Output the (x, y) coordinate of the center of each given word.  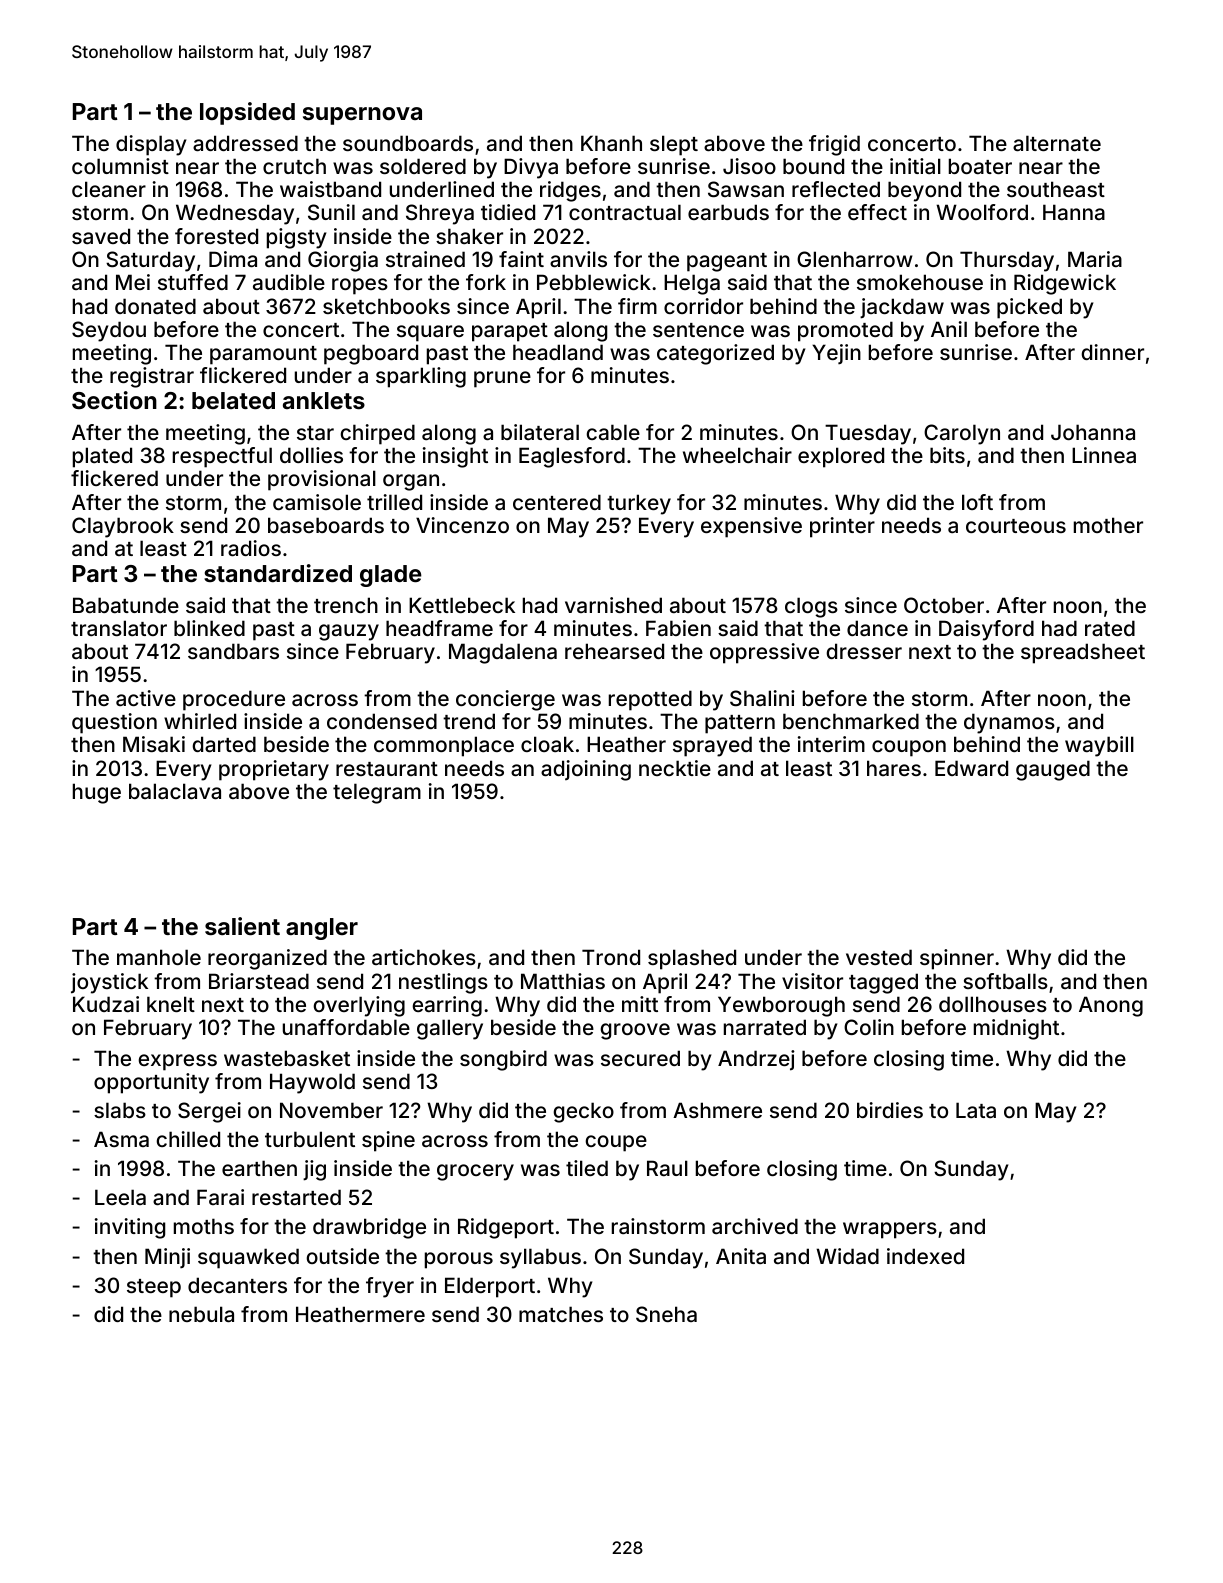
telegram (377, 793)
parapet (510, 332)
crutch (294, 166)
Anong (1111, 1006)
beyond (924, 191)
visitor (812, 981)
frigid (834, 145)
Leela (120, 1197)
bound (813, 166)
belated (233, 400)
